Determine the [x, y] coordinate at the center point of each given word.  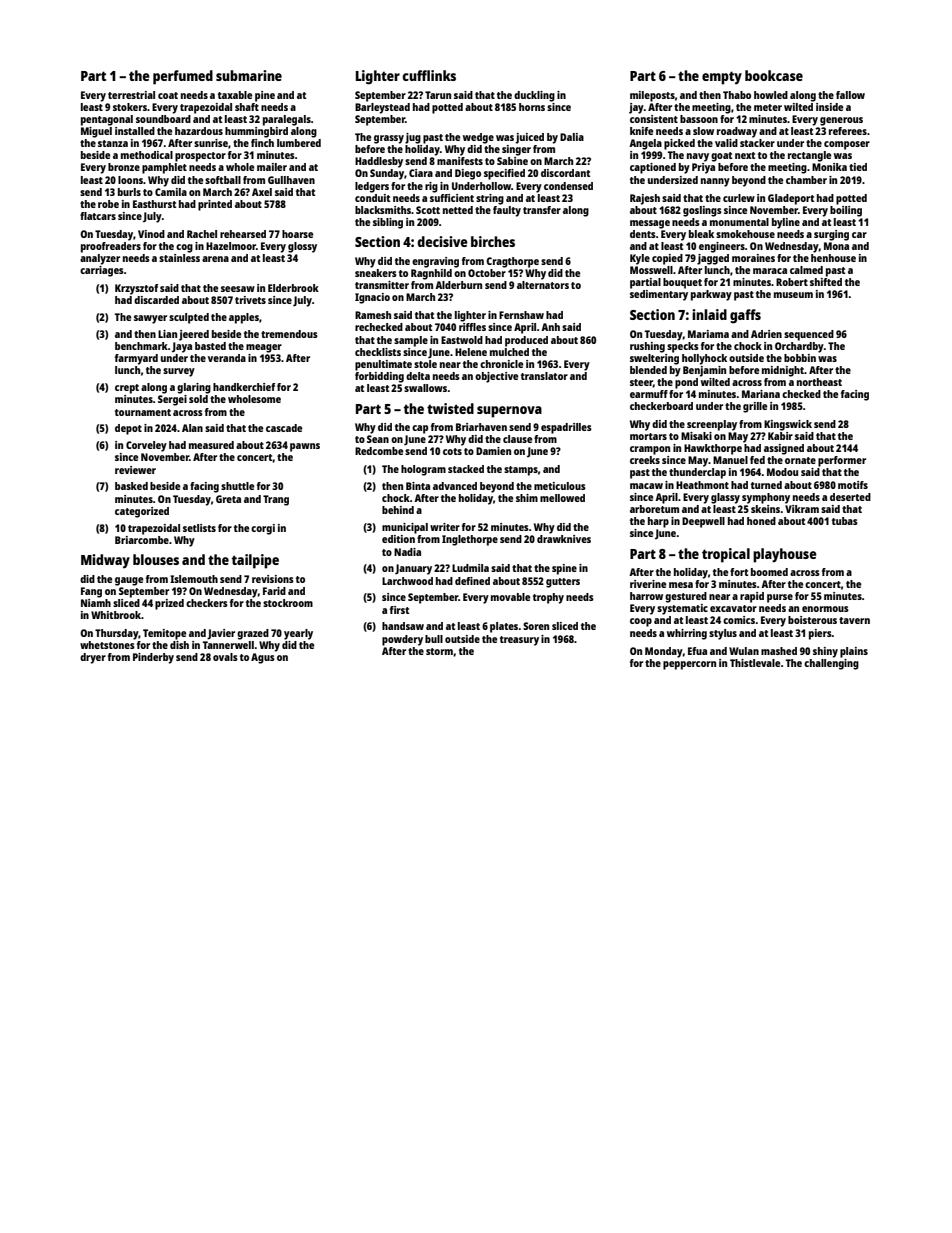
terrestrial [131, 95]
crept [127, 389]
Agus [263, 658]
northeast [819, 382]
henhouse [833, 258]
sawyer [150, 319]
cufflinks [429, 75]
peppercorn [689, 665]
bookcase [774, 75]
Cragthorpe [512, 262]
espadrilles [566, 428]
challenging [831, 664]
